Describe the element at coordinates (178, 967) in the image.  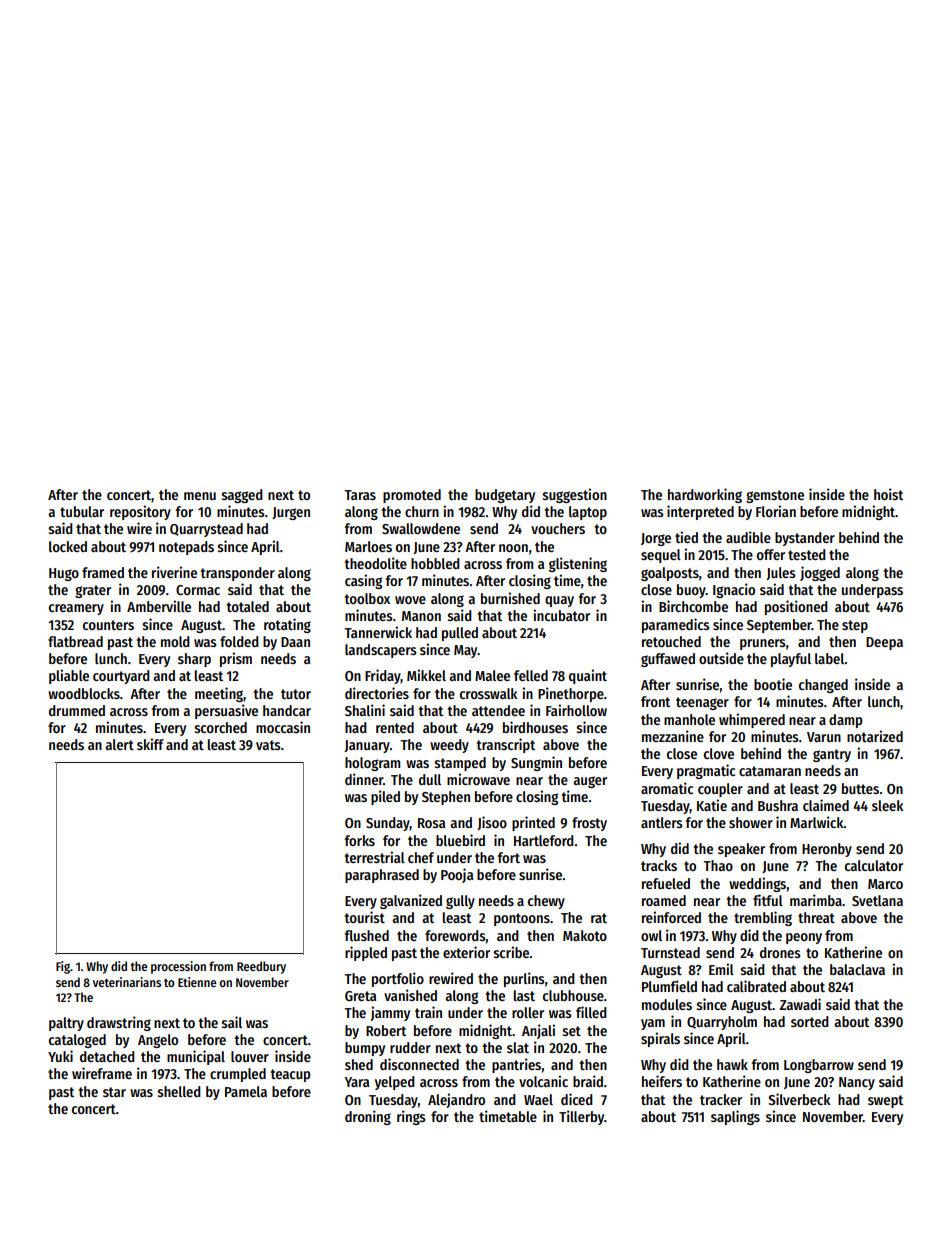
I see `procession` at that location.
